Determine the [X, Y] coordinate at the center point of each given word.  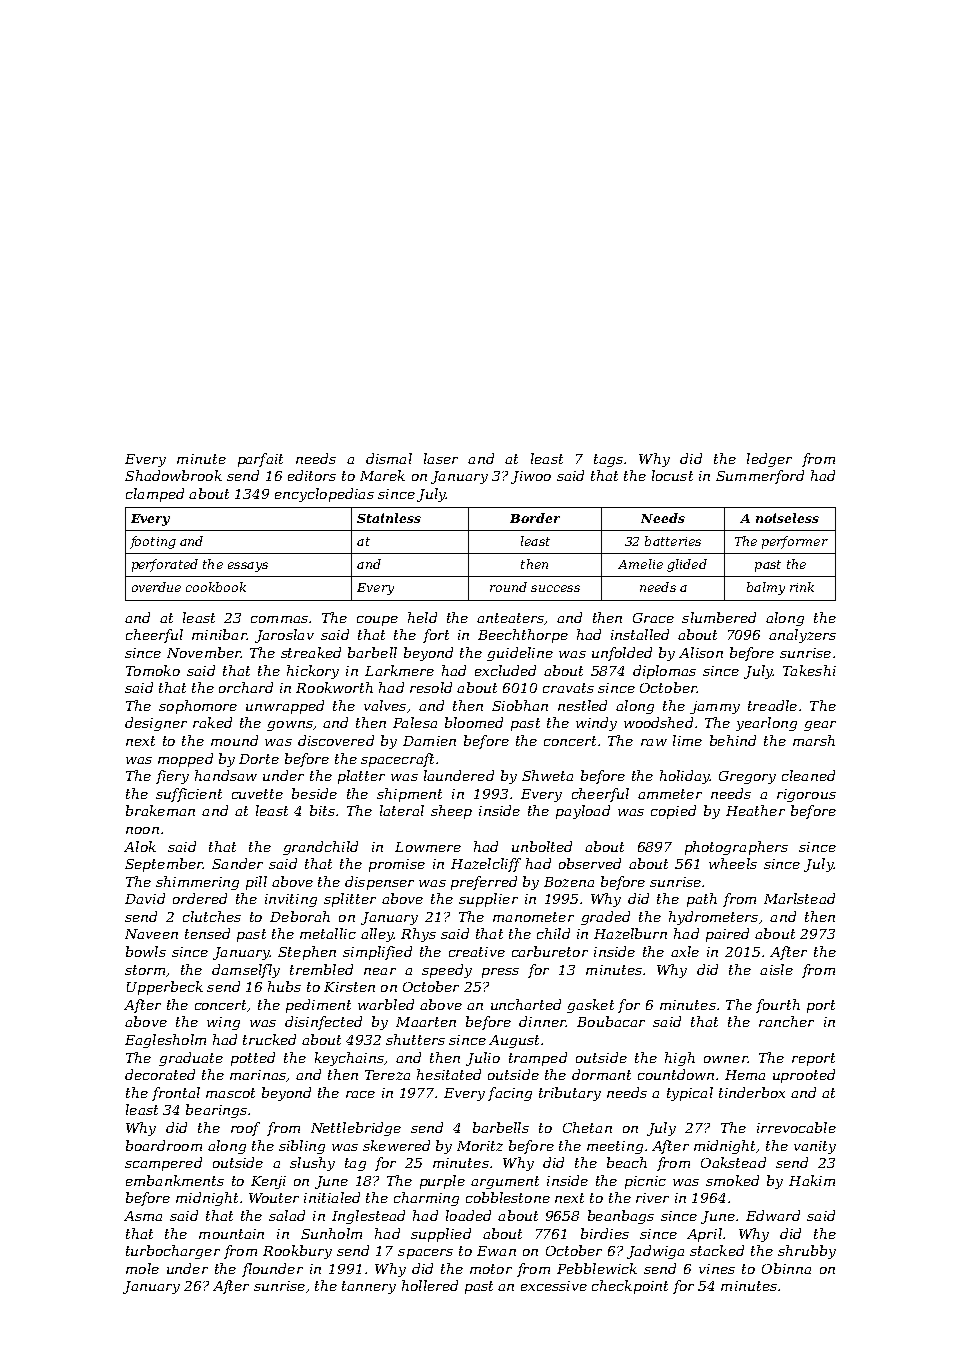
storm [145, 970]
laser [441, 458]
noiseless [787, 518]
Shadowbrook [173, 475]
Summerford [760, 477]
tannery [369, 1287]
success [555, 588]
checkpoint [630, 1287]
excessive [554, 1286]
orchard [246, 687]
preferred [484, 883]
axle [685, 951]
